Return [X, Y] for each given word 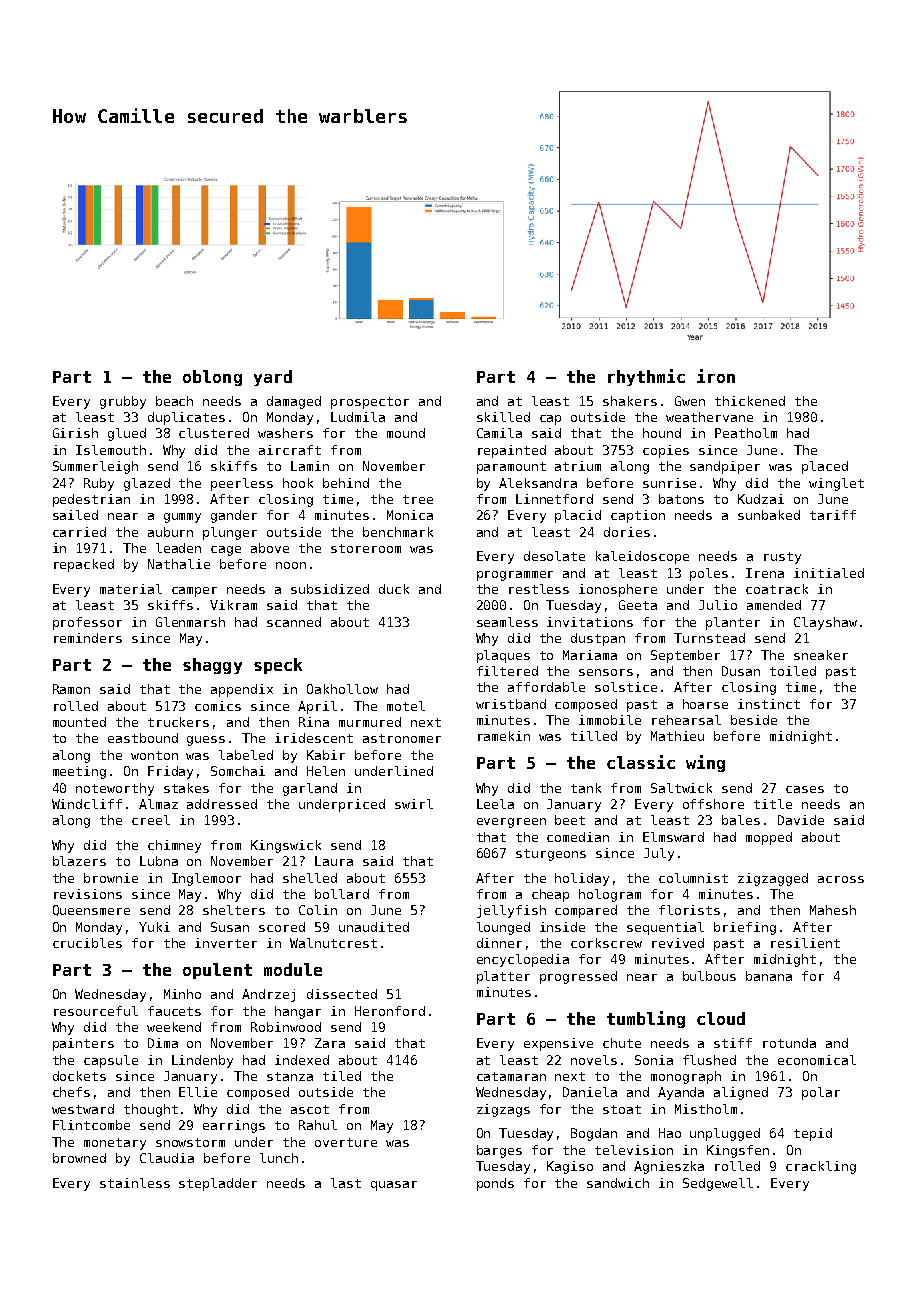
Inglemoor [206, 879]
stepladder [218, 1184]
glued [127, 434]
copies [666, 451]
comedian [578, 837]
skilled [503, 417]
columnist [693, 878]
